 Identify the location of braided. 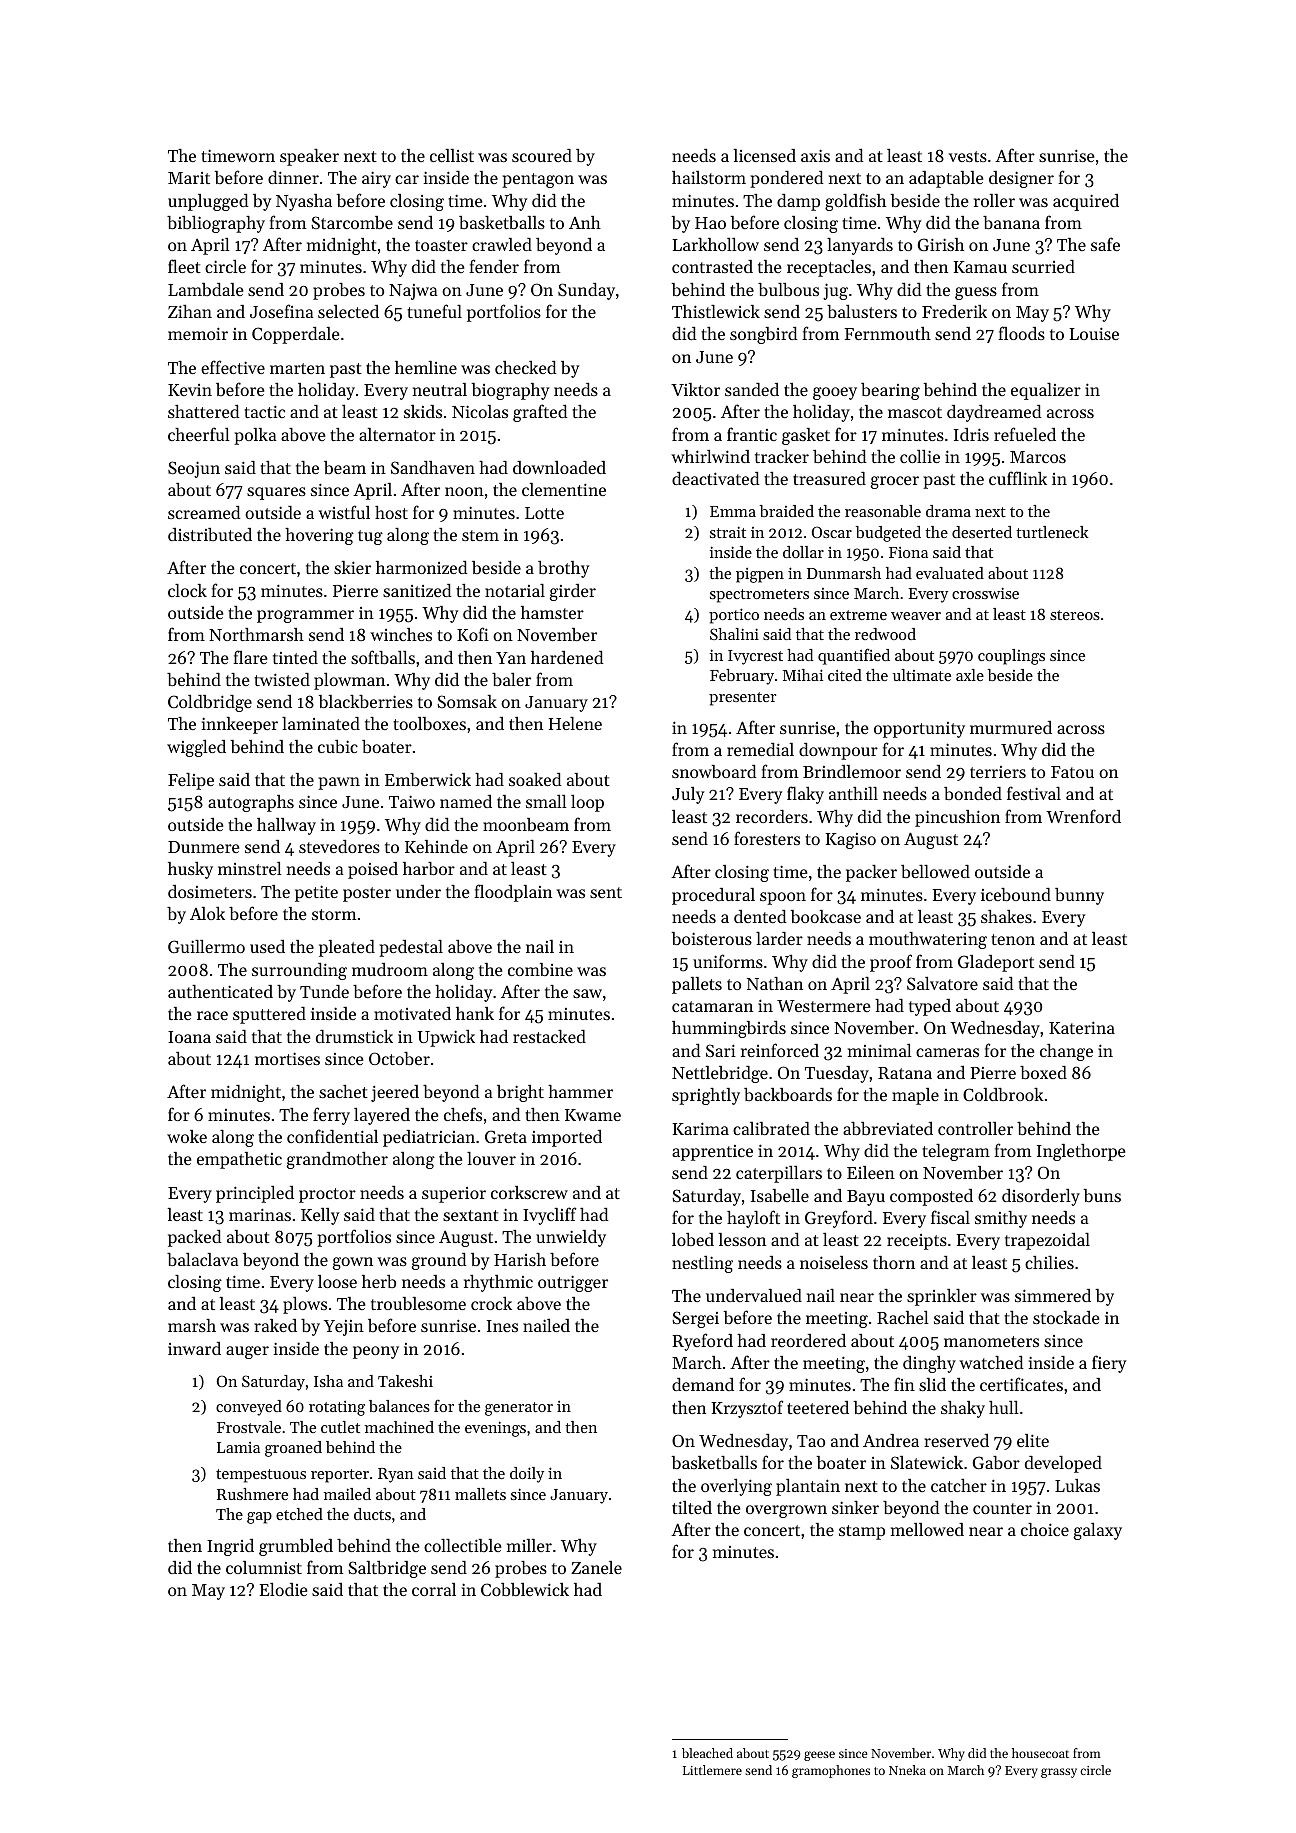
(787, 511).
